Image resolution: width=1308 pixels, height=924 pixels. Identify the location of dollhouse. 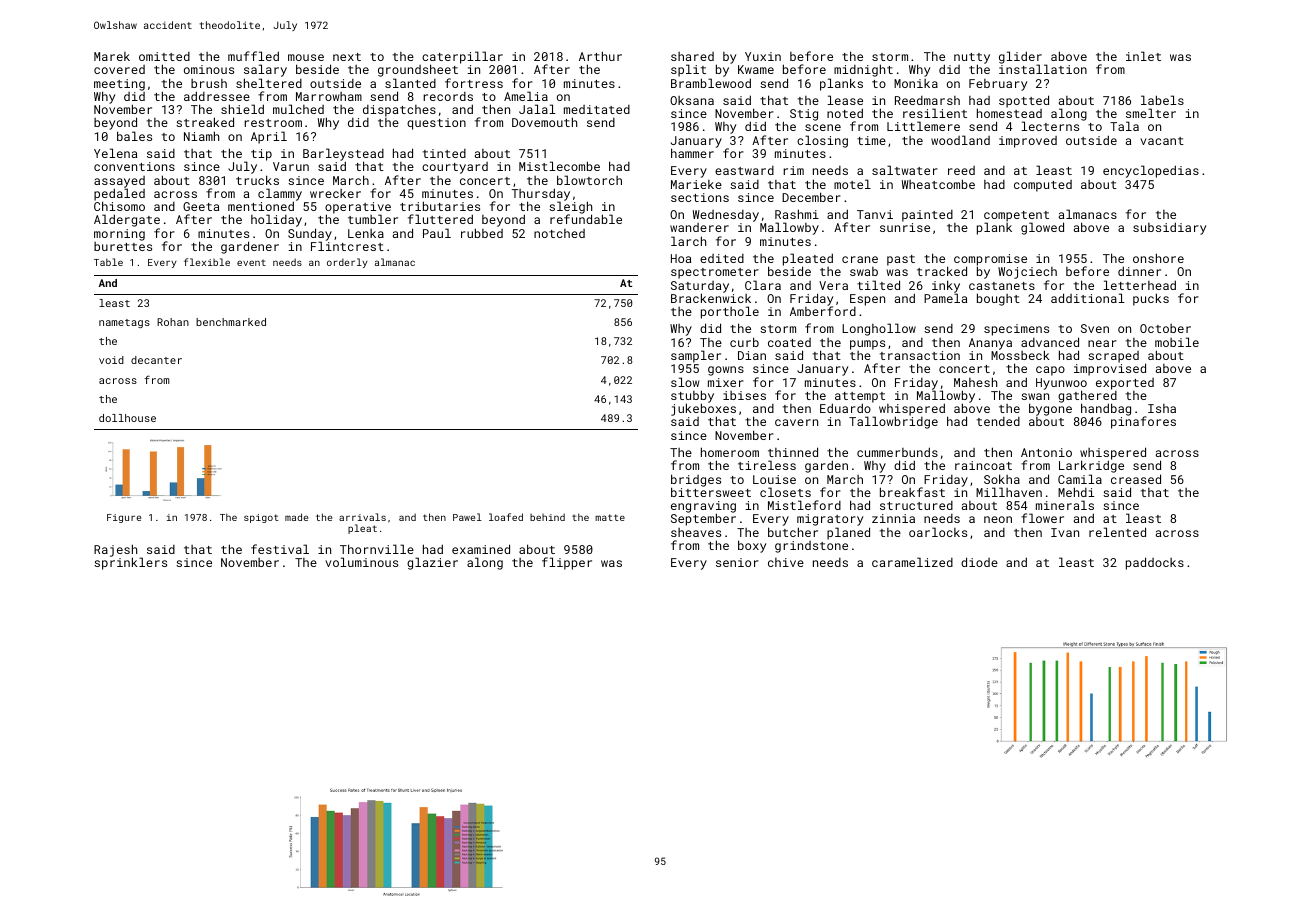
(127, 418).
